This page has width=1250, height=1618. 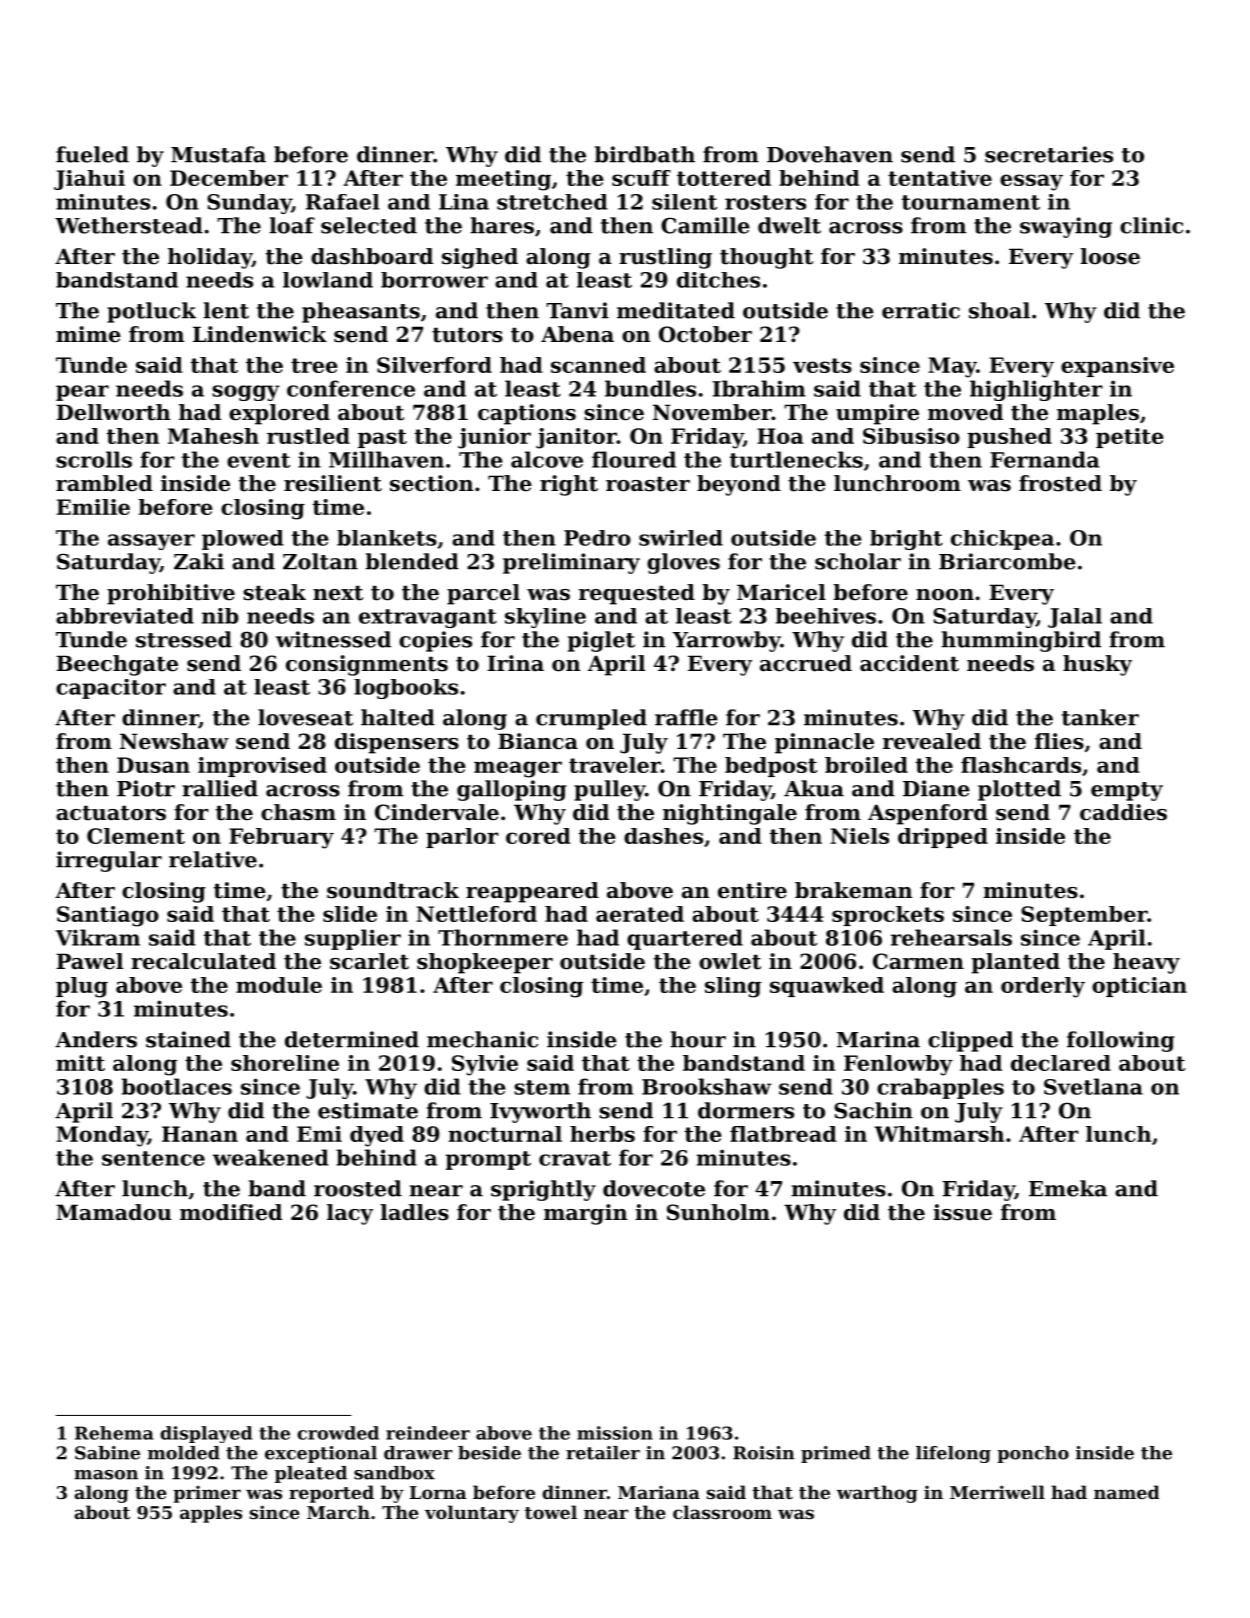 I want to click on mason, so click(x=106, y=1475).
